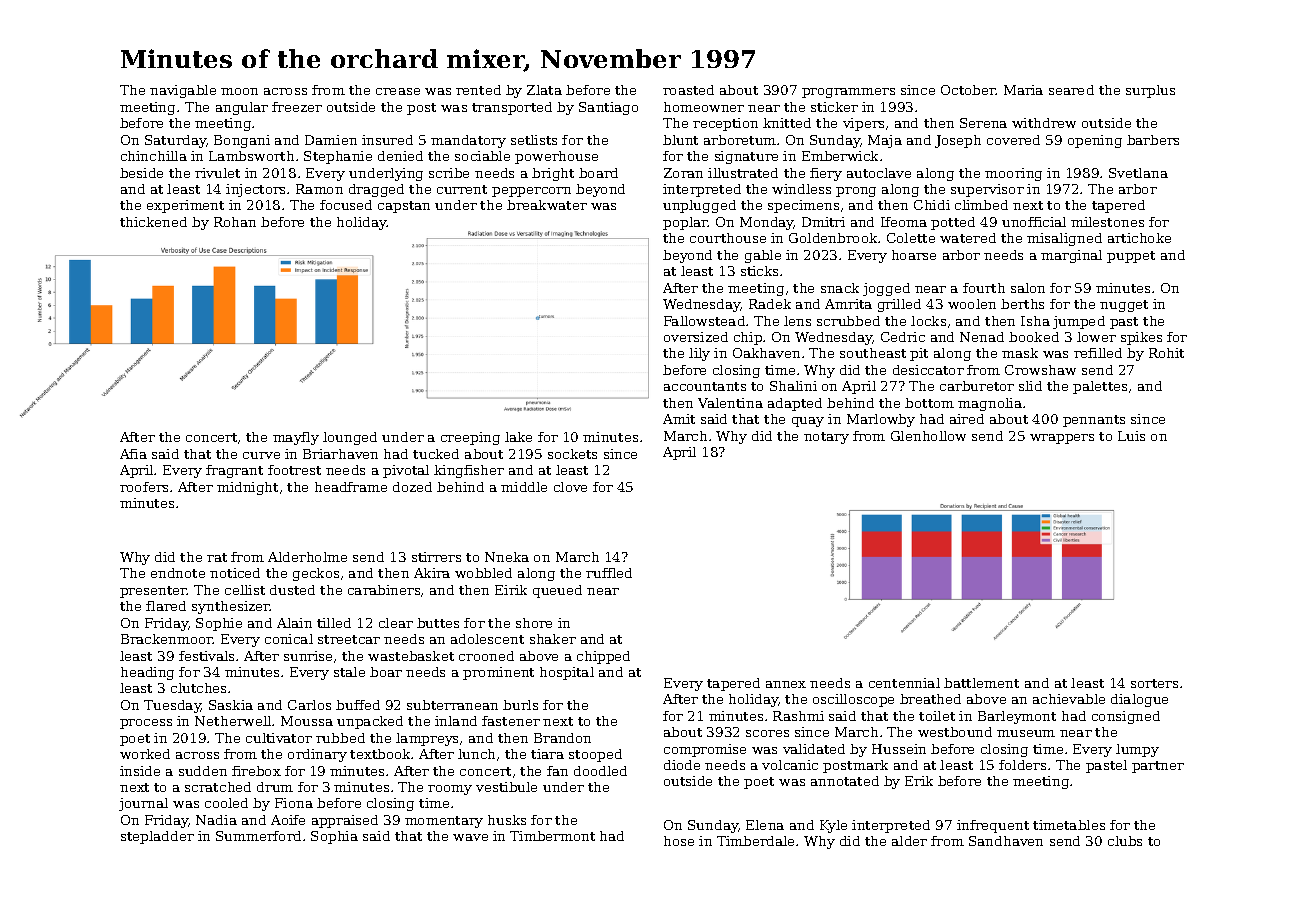  Describe the element at coordinates (166, 606) in the screenshot. I see `flared` at that location.
